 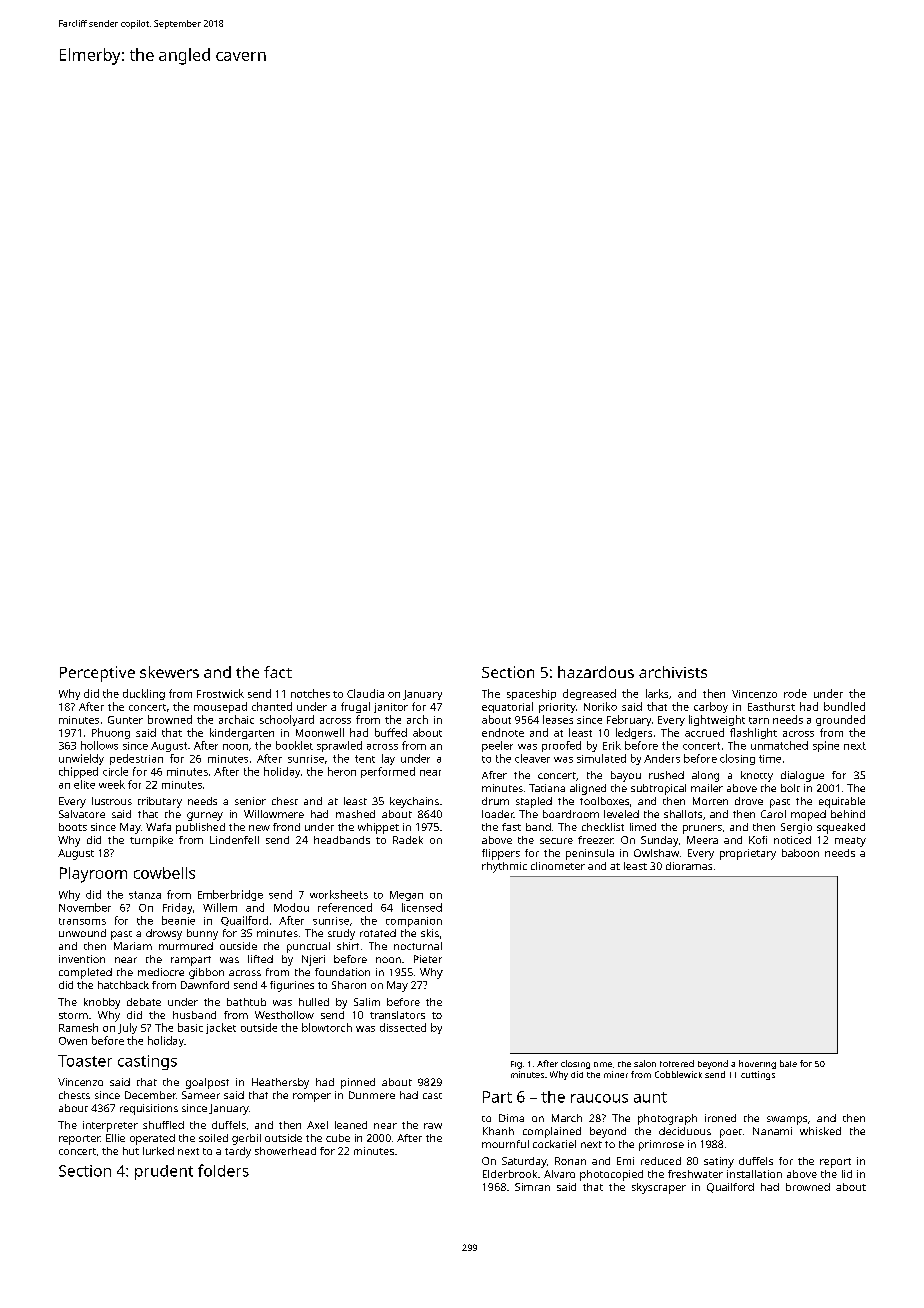 I want to click on spine, so click(x=826, y=746).
